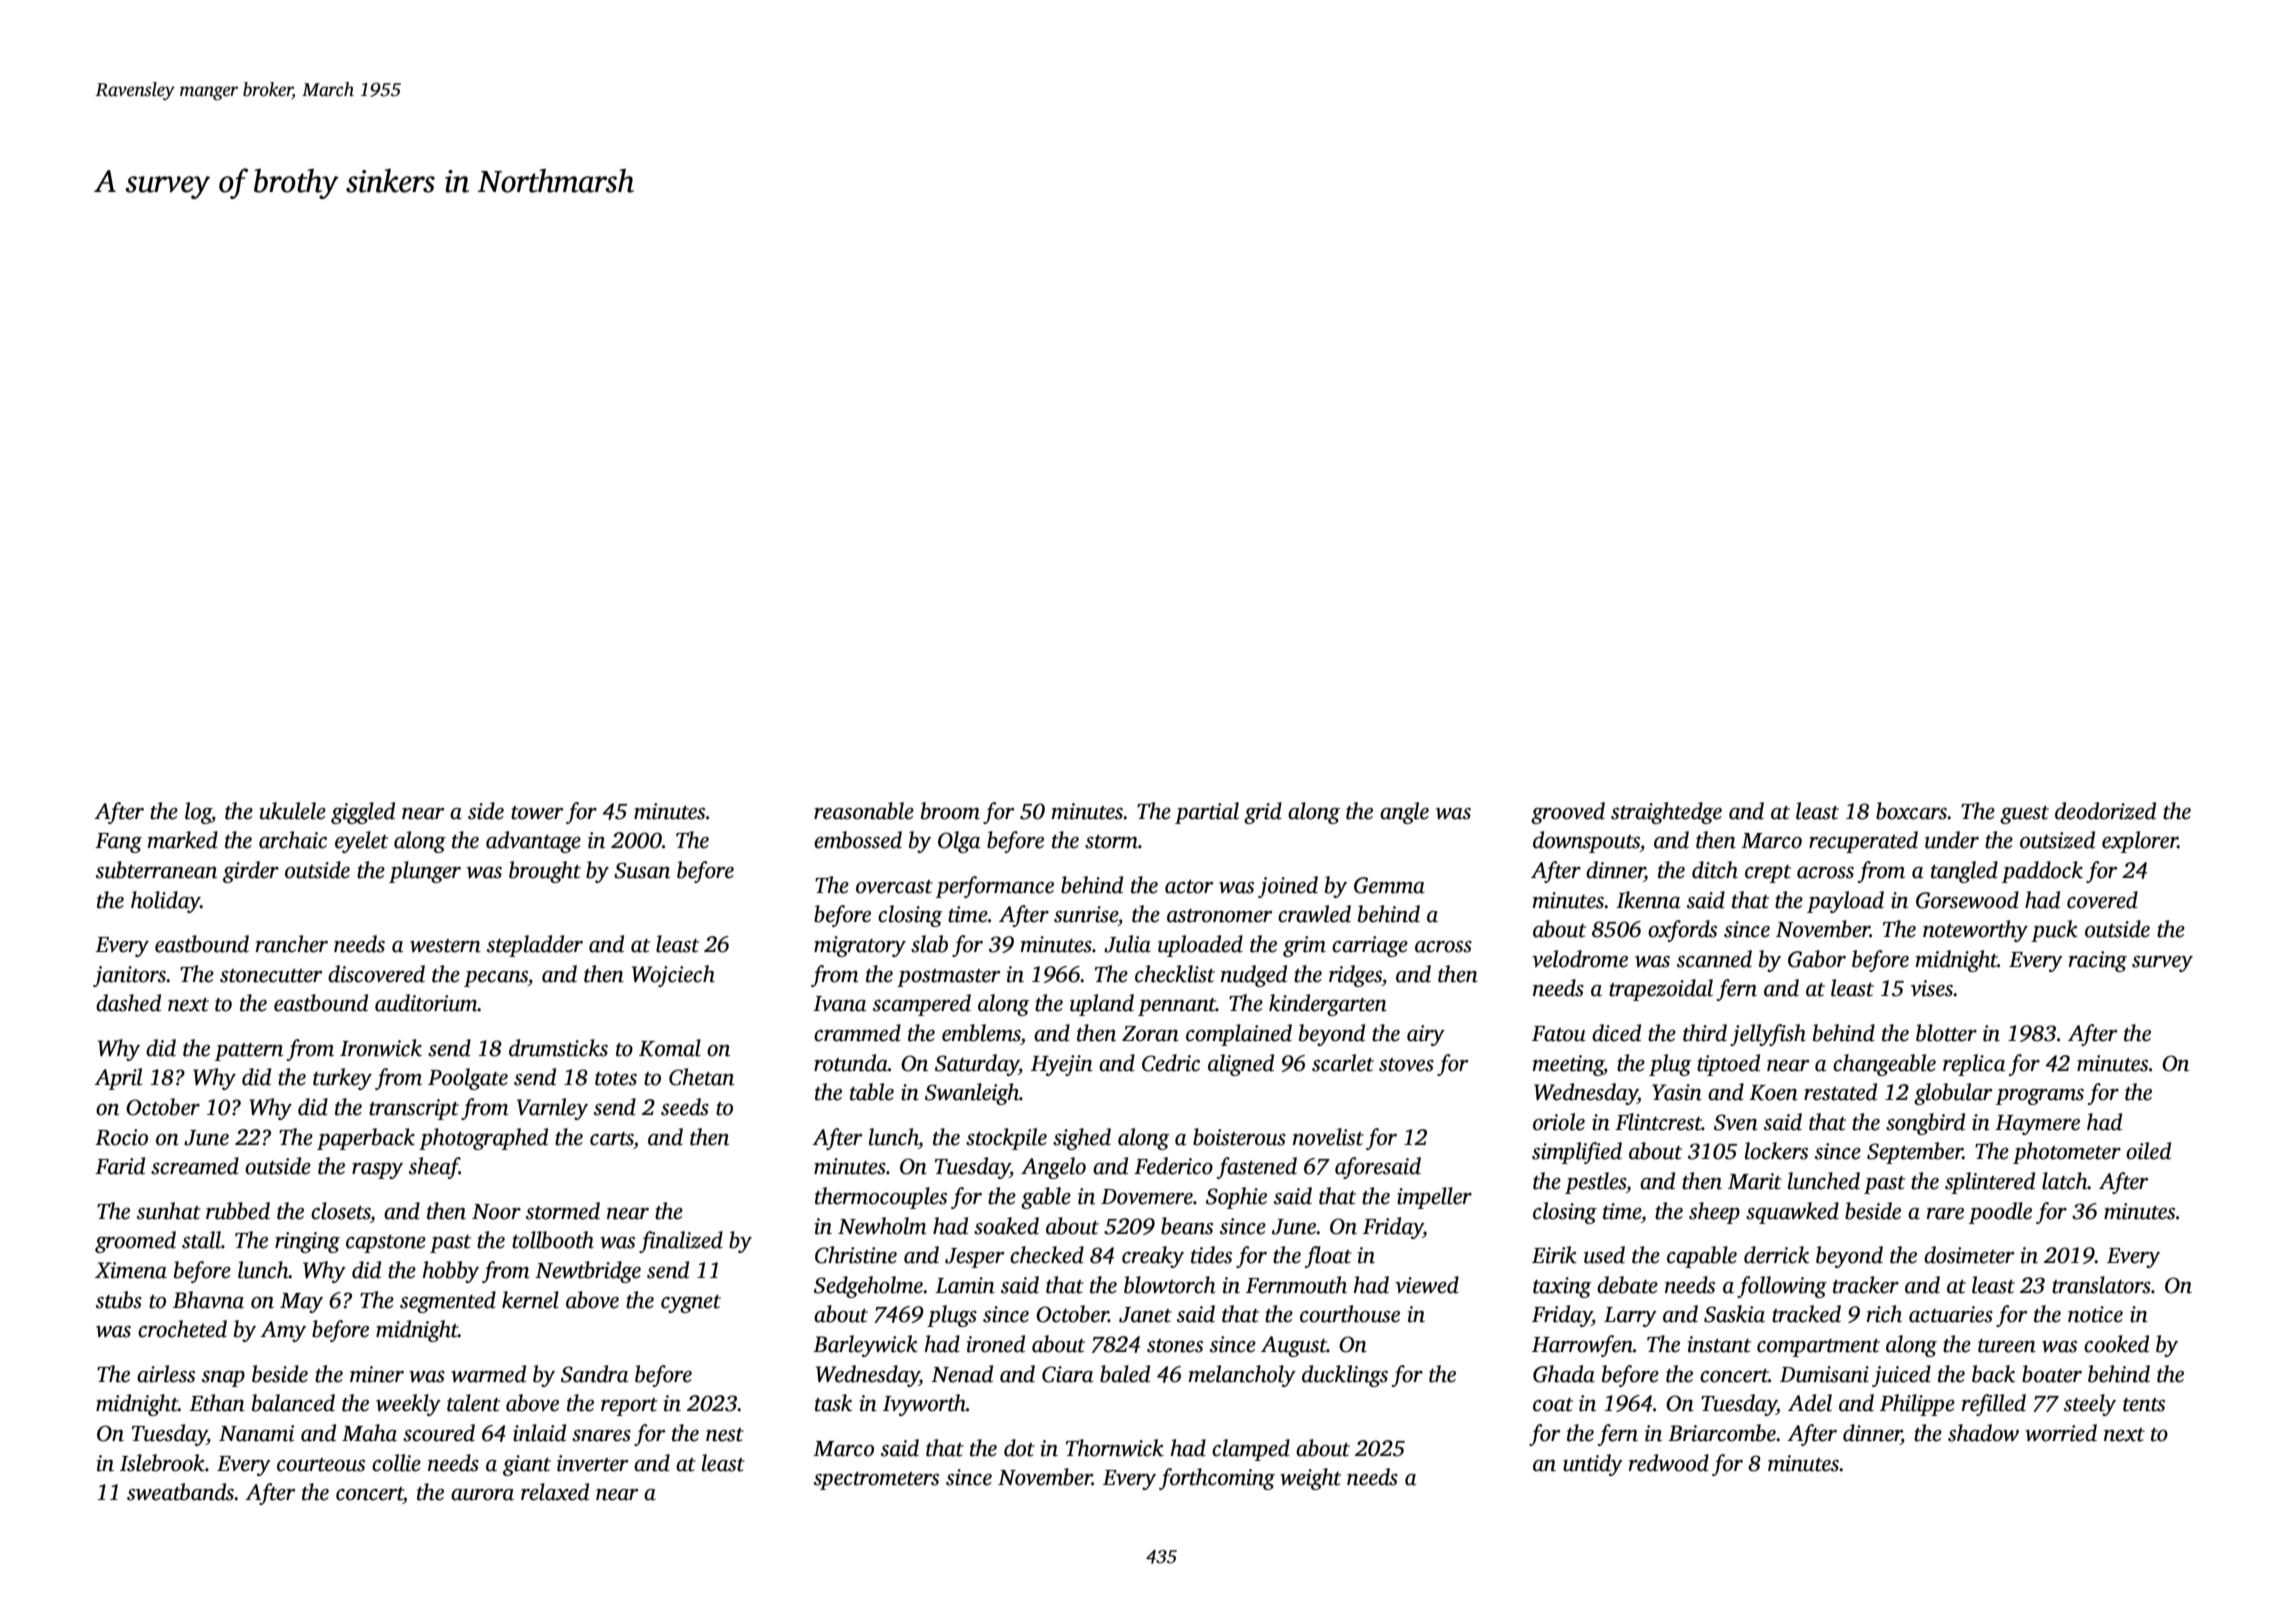 The width and height of the page is (2292, 1620). What do you see at coordinates (1593, 1465) in the page?
I see `untidy` at bounding box center [1593, 1465].
